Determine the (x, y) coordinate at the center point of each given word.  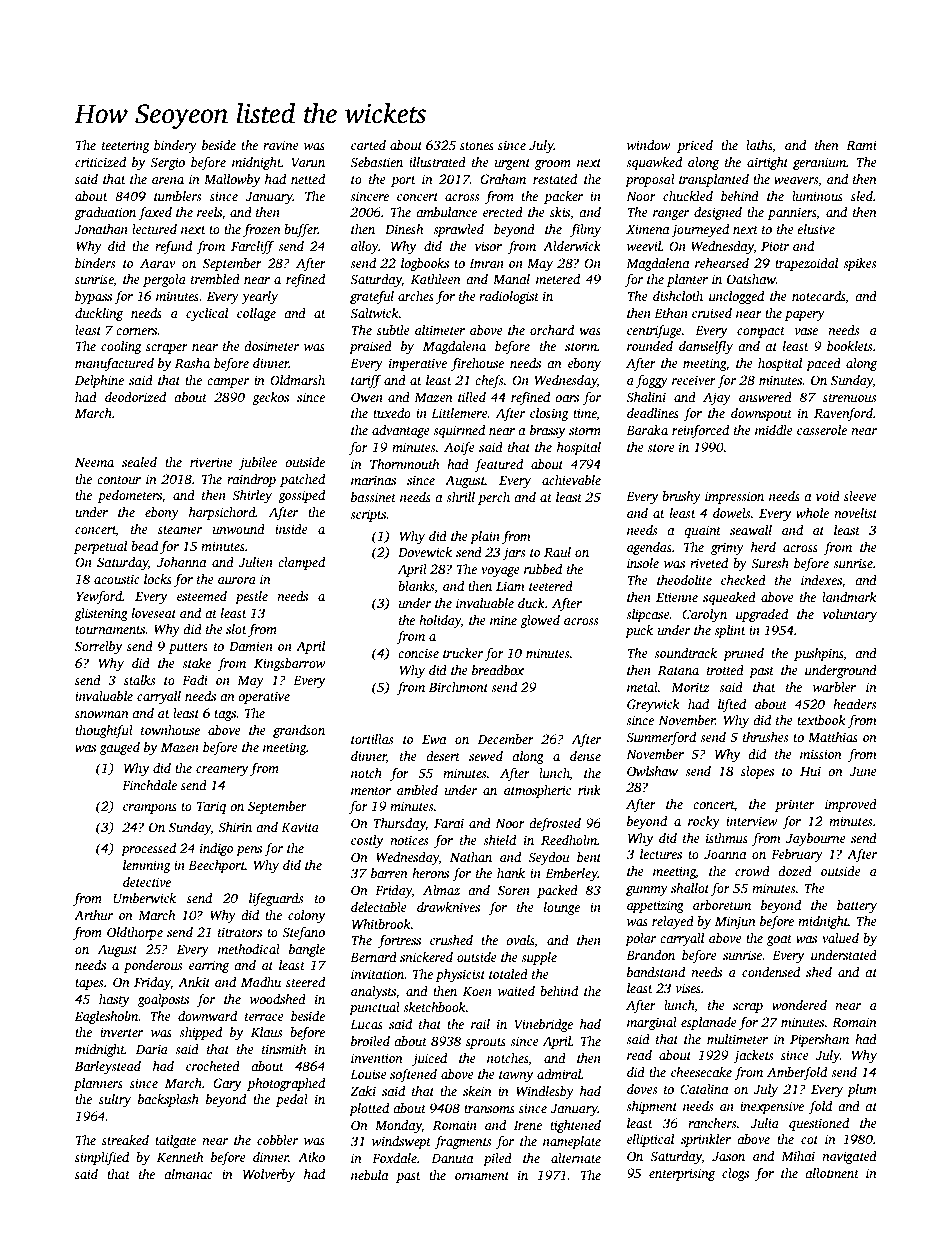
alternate (576, 1158)
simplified (102, 1158)
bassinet (373, 497)
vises (688, 988)
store (661, 448)
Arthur (93, 915)
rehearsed (722, 263)
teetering (126, 146)
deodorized (135, 397)
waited (516, 991)
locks (158, 579)
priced (695, 146)
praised (370, 347)
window (649, 145)
